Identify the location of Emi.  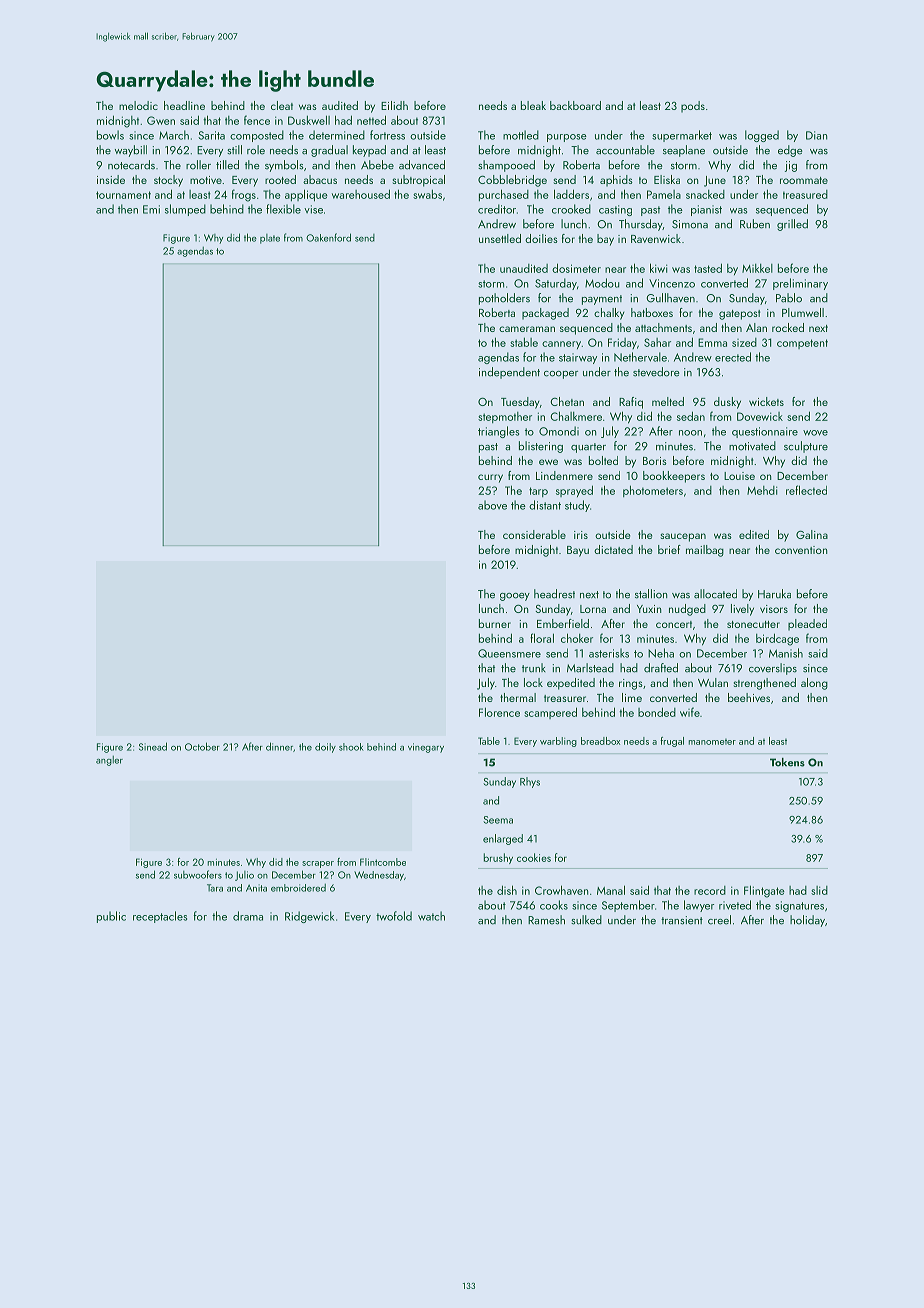
(151, 209).
